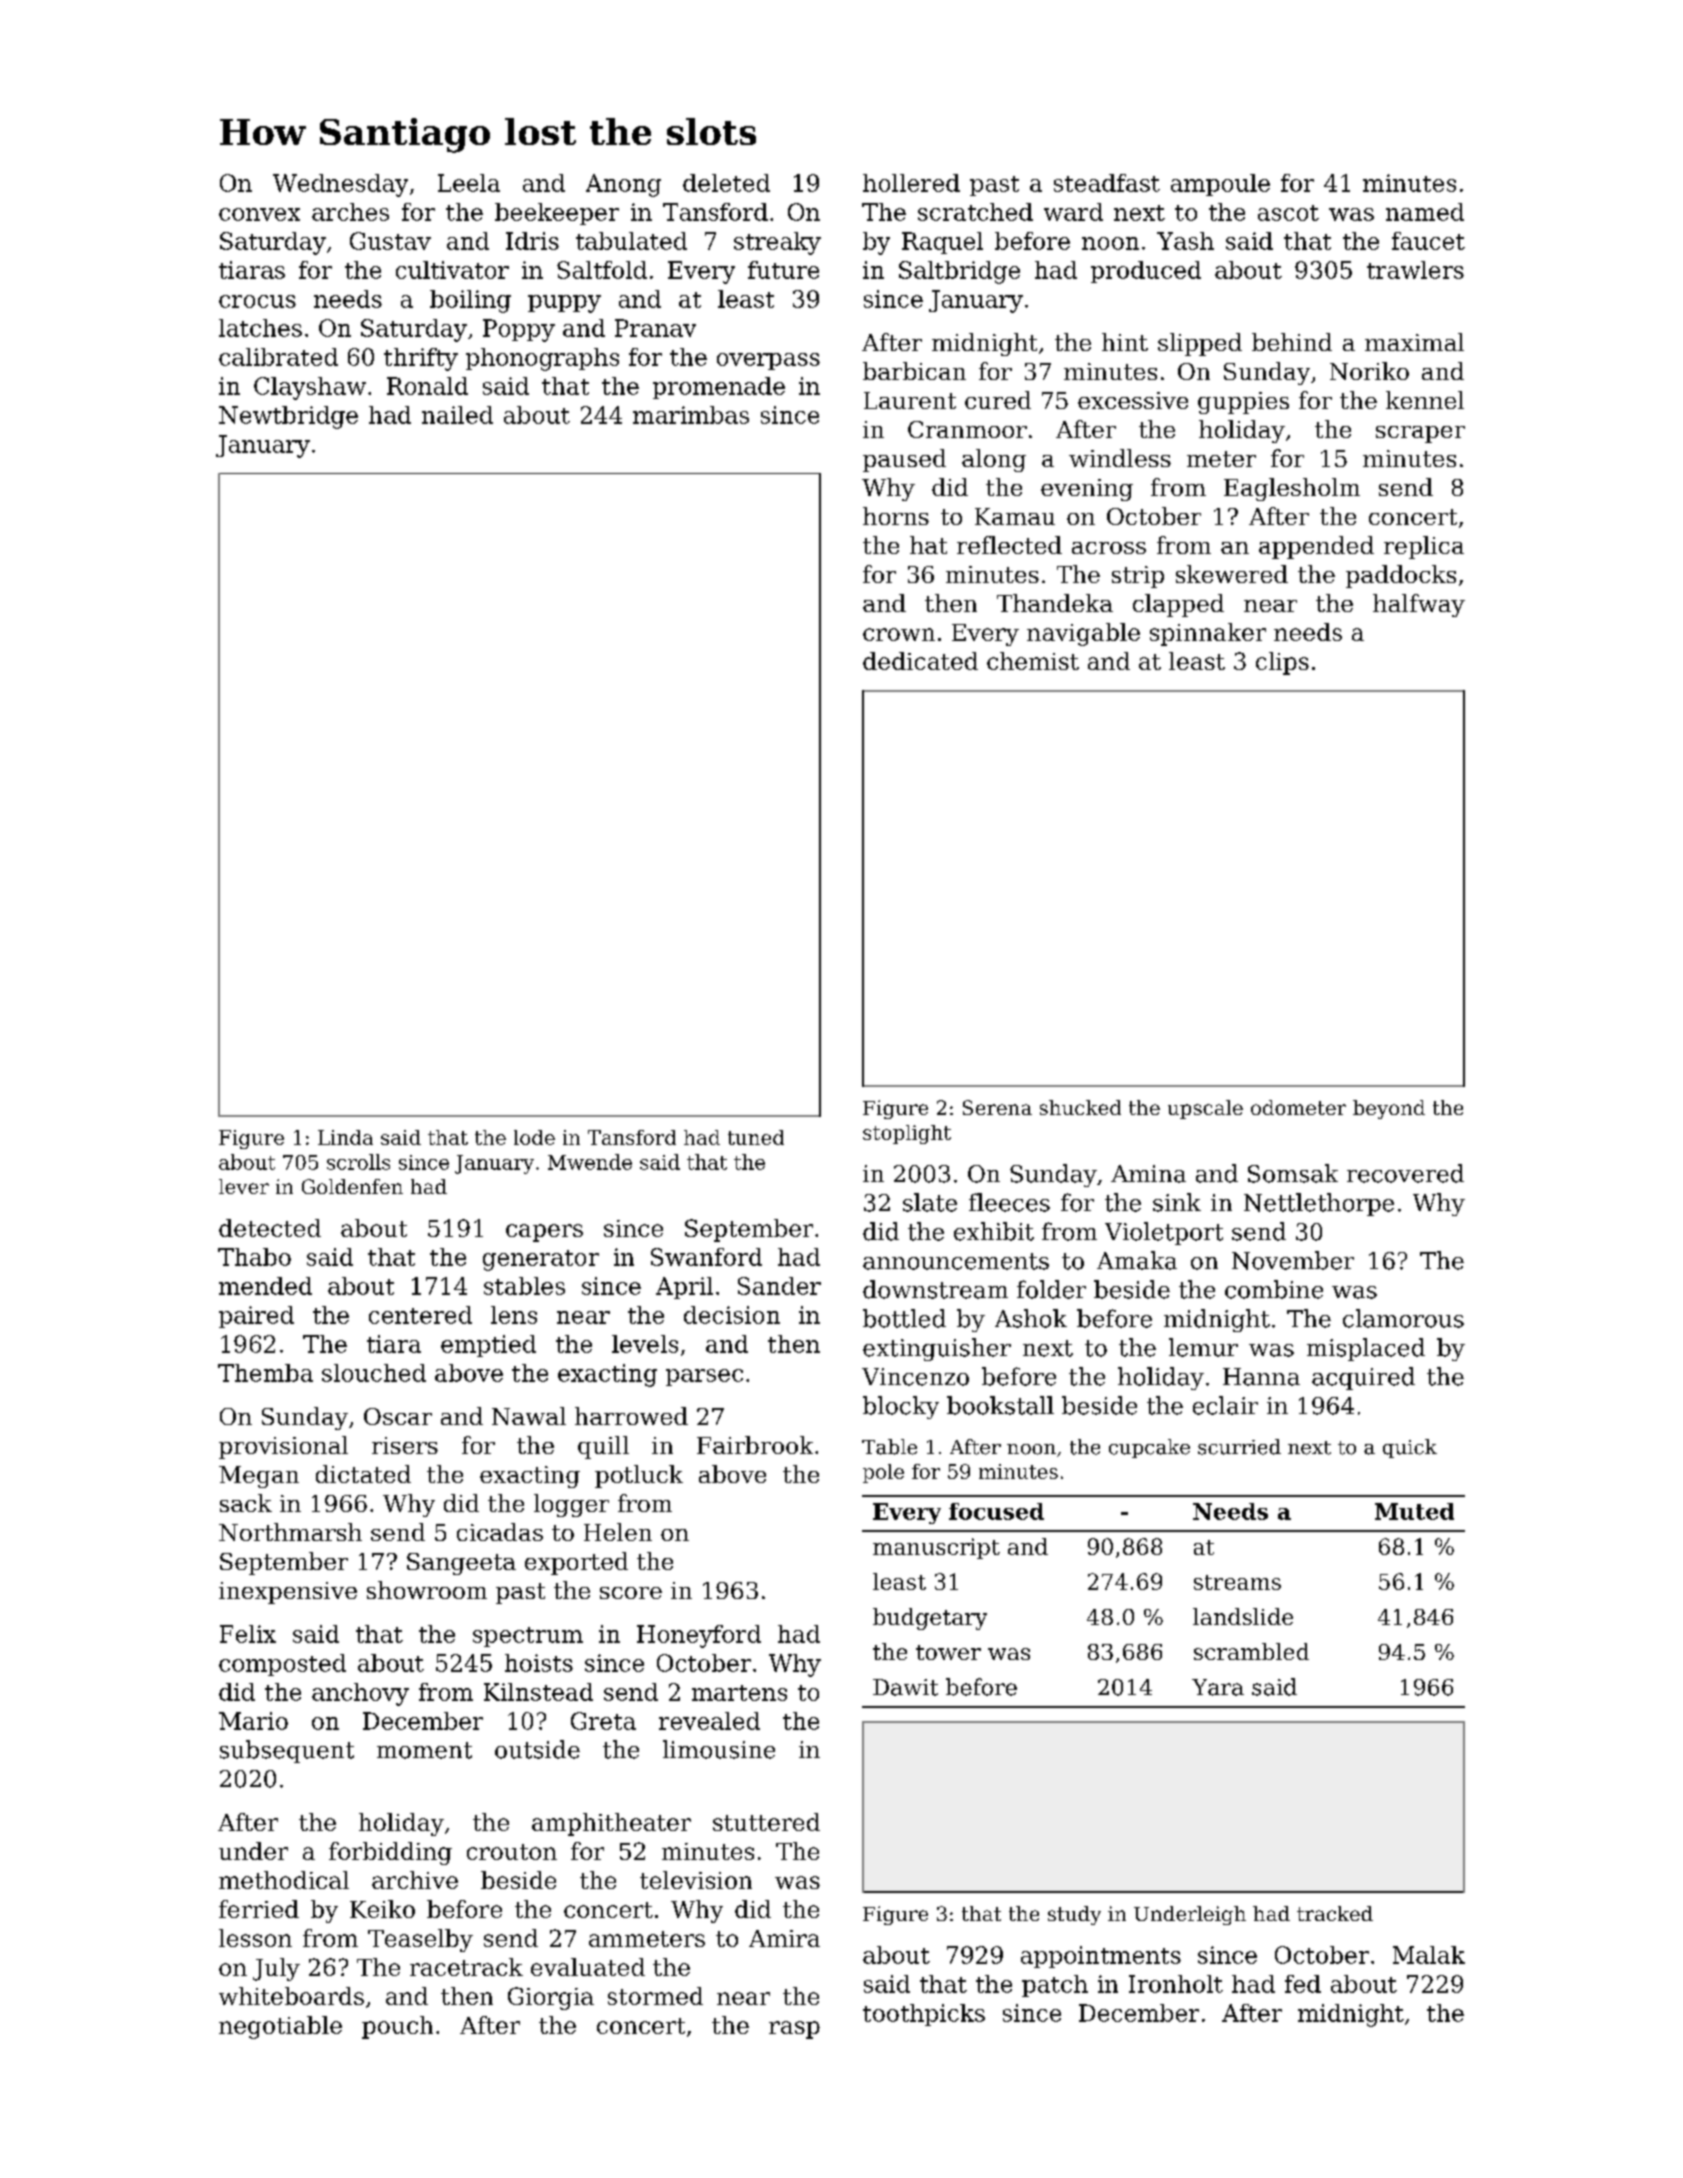 The height and width of the image is (2178, 1683). Describe the element at coordinates (924, 2015) in the image. I see `toothpicks` at that location.
